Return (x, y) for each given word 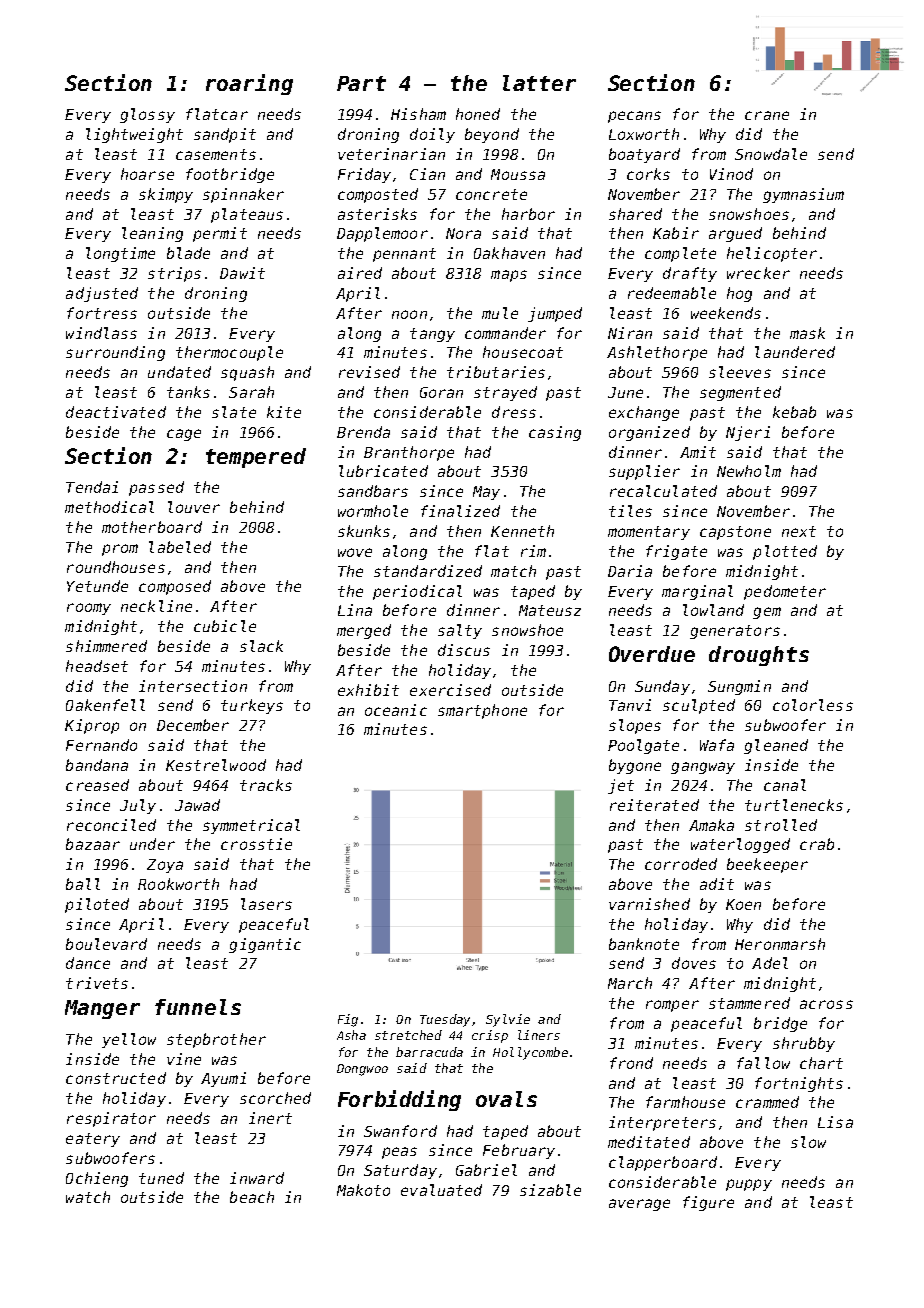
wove (355, 552)
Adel (770, 963)
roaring (249, 84)
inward (257, 1178)
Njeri (748, 433)
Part (361, 83)
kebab (794, 412)
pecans (634, 117)
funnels (198, 1007)
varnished (649, 904)
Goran (441, 392)
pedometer (785, 592)
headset (97, 666)
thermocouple (229, 353)
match (513, 571)
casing (555, 433)
